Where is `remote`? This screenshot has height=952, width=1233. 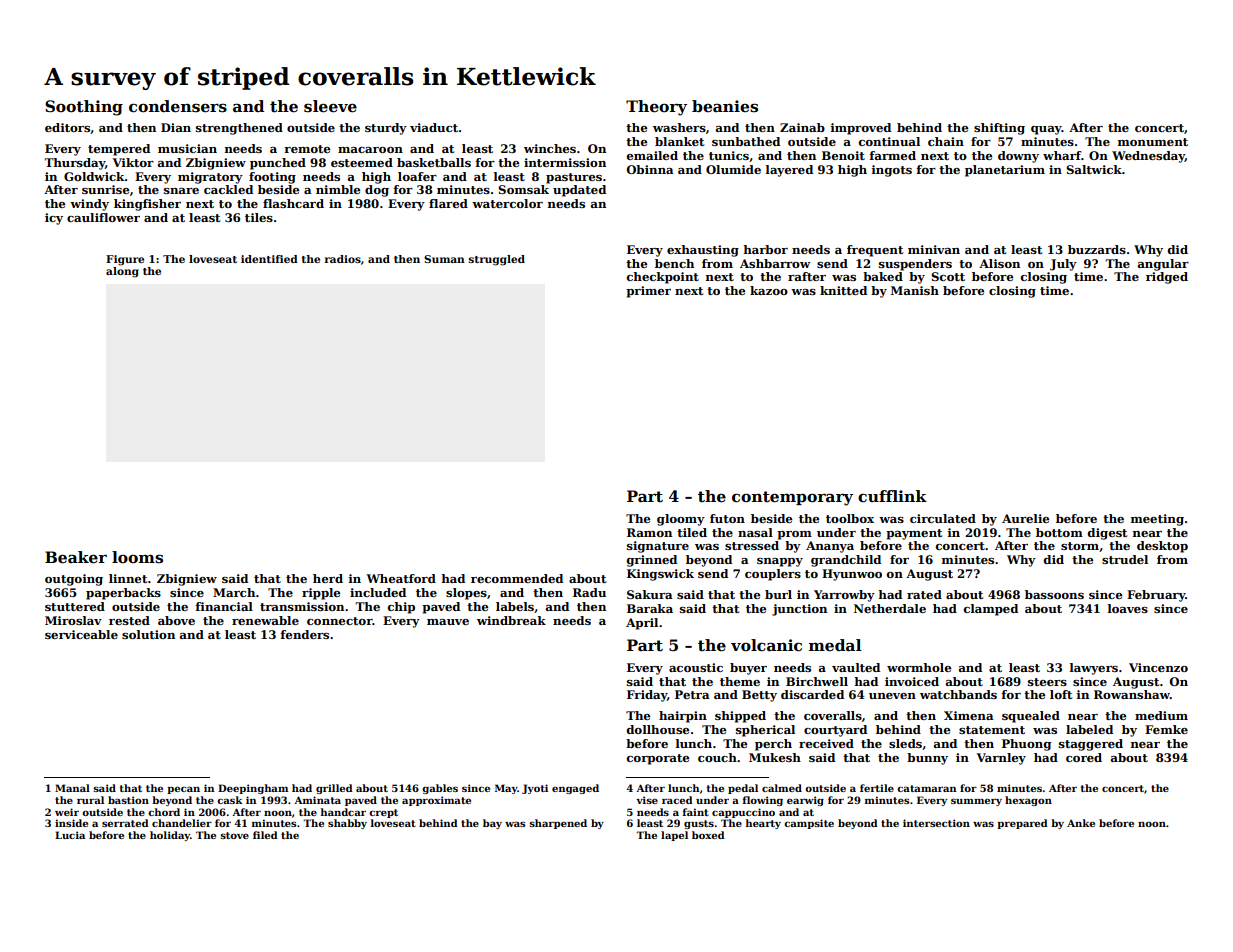
remote is located at coordinates (307, 149).
